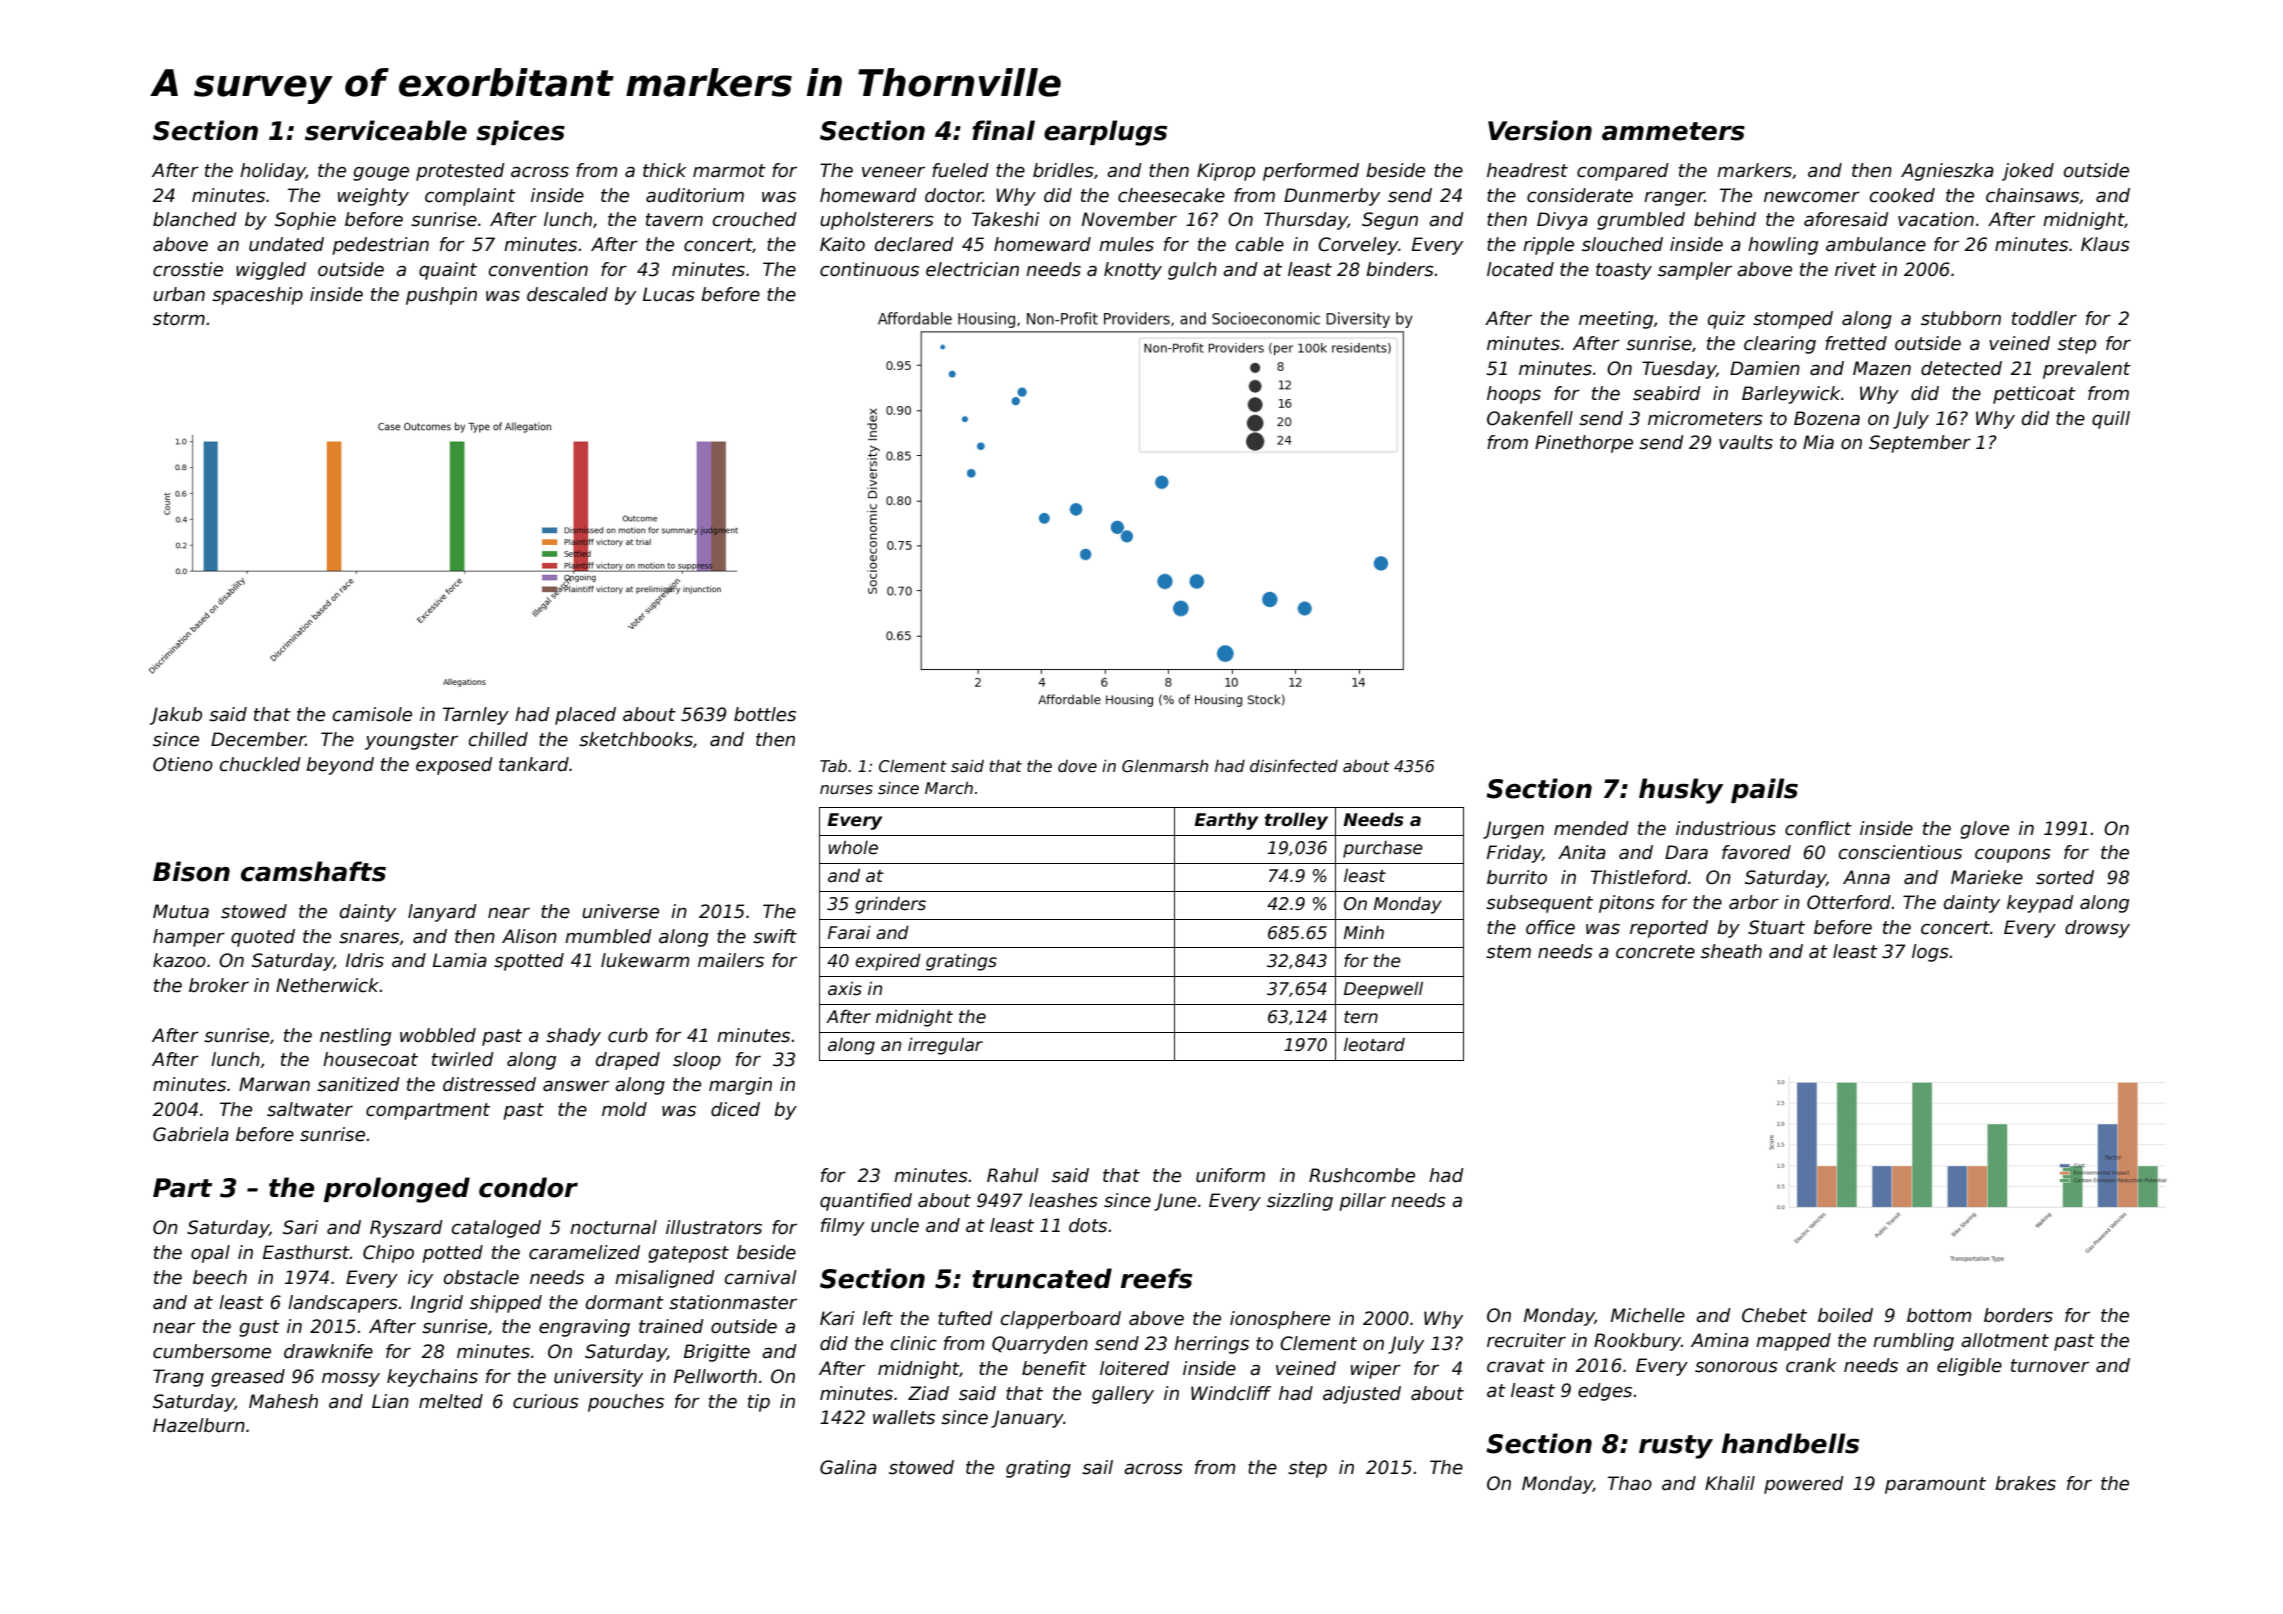 The width and height of the screenshot is (2283, 1614). I want to click on sketchbooks, so click(636, 739).
